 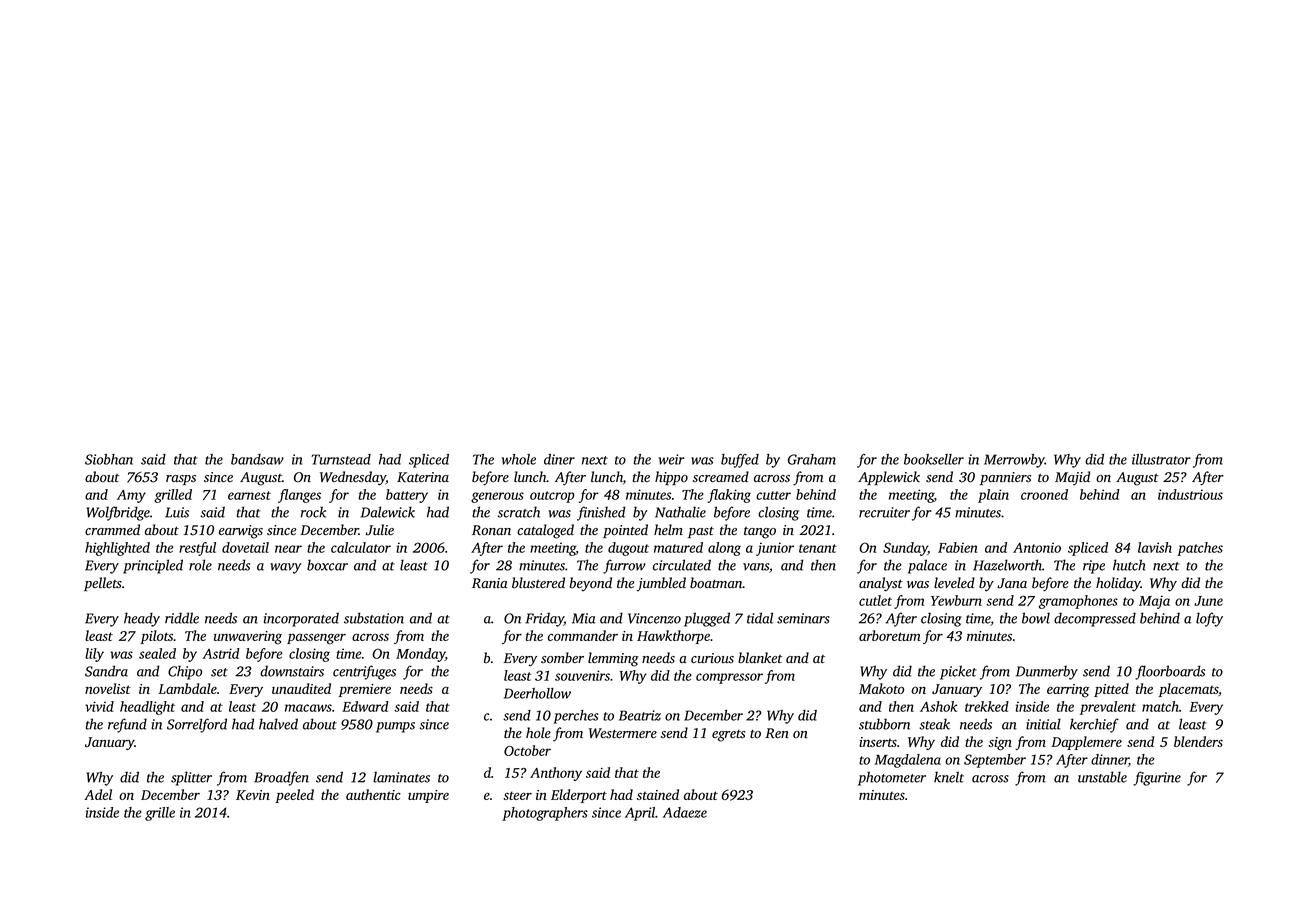 What do you see at coordinates (1108, 708) in the screenshot?
I see `prevalent` at bounding box center [1108, 708].
